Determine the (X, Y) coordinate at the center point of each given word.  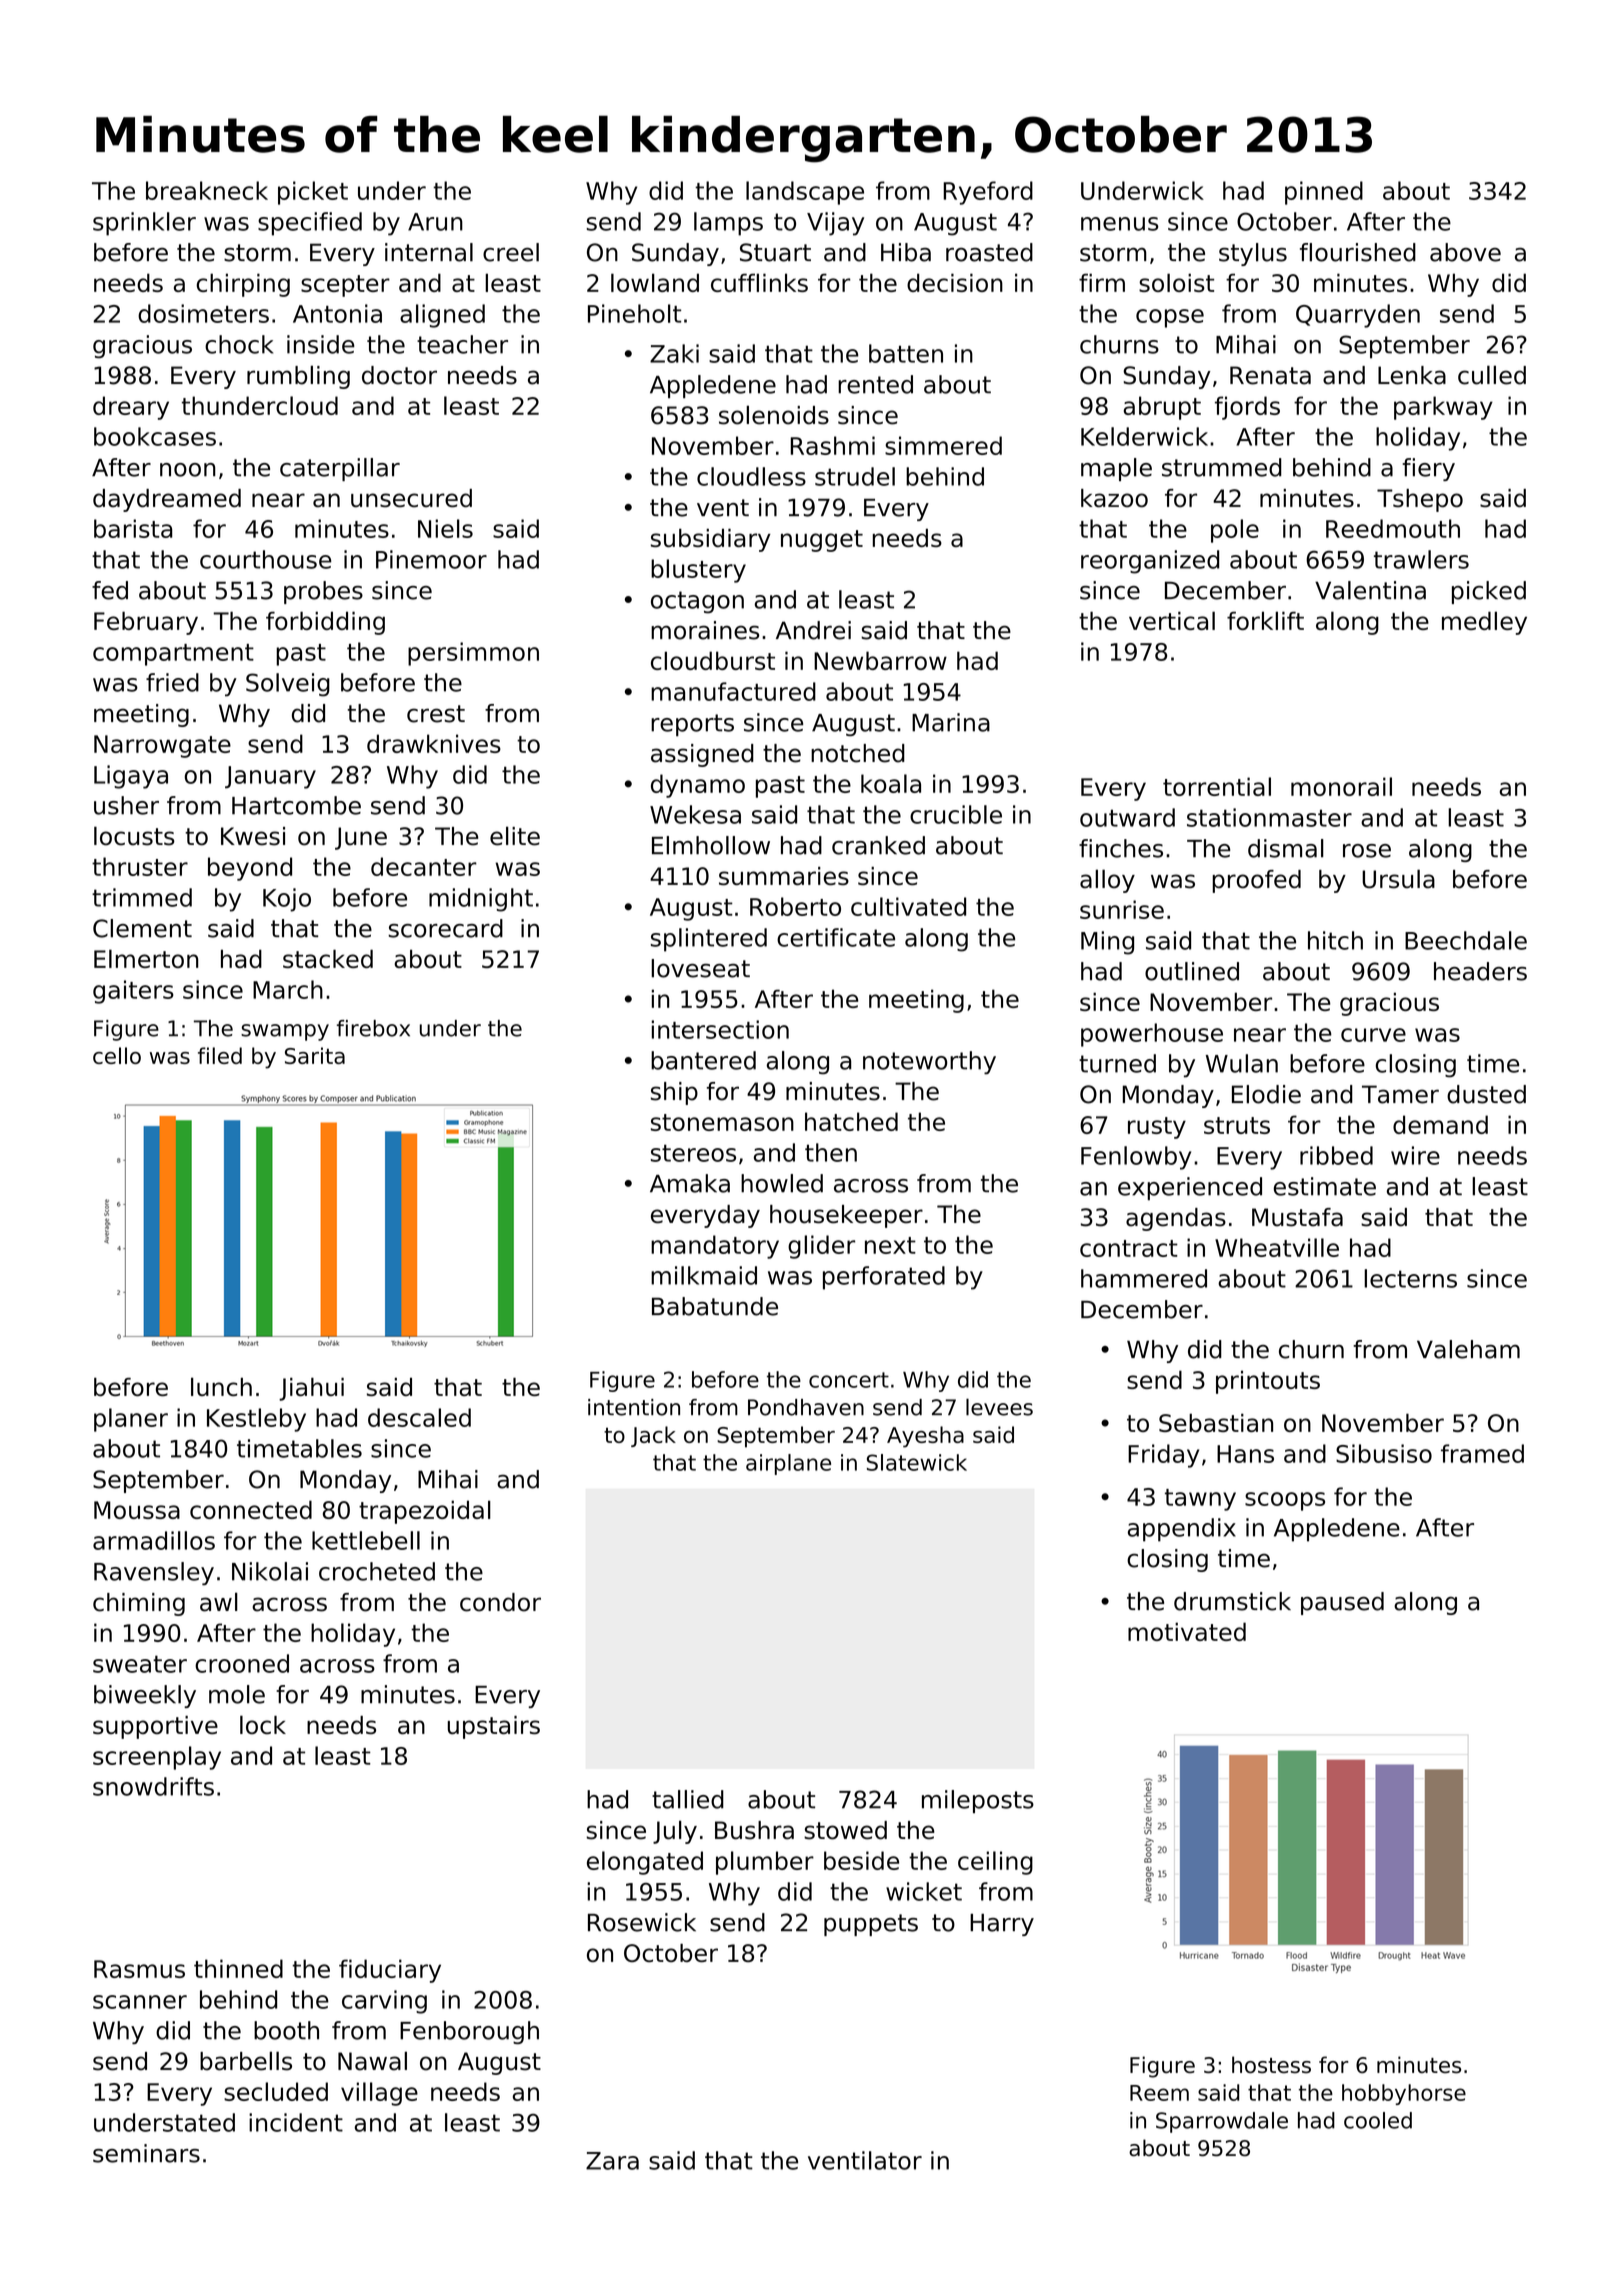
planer (131, 1420)
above (1465, 252)
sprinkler (144, 224)
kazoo (1114, 498)
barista (133, 528)
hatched (851, 1121)
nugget (822, 541)
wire (1415, 1155)
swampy (285, 1032)
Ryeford (988, 193)
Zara (612, 2161)
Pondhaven (806, 1407)
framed (1482, 1453)
